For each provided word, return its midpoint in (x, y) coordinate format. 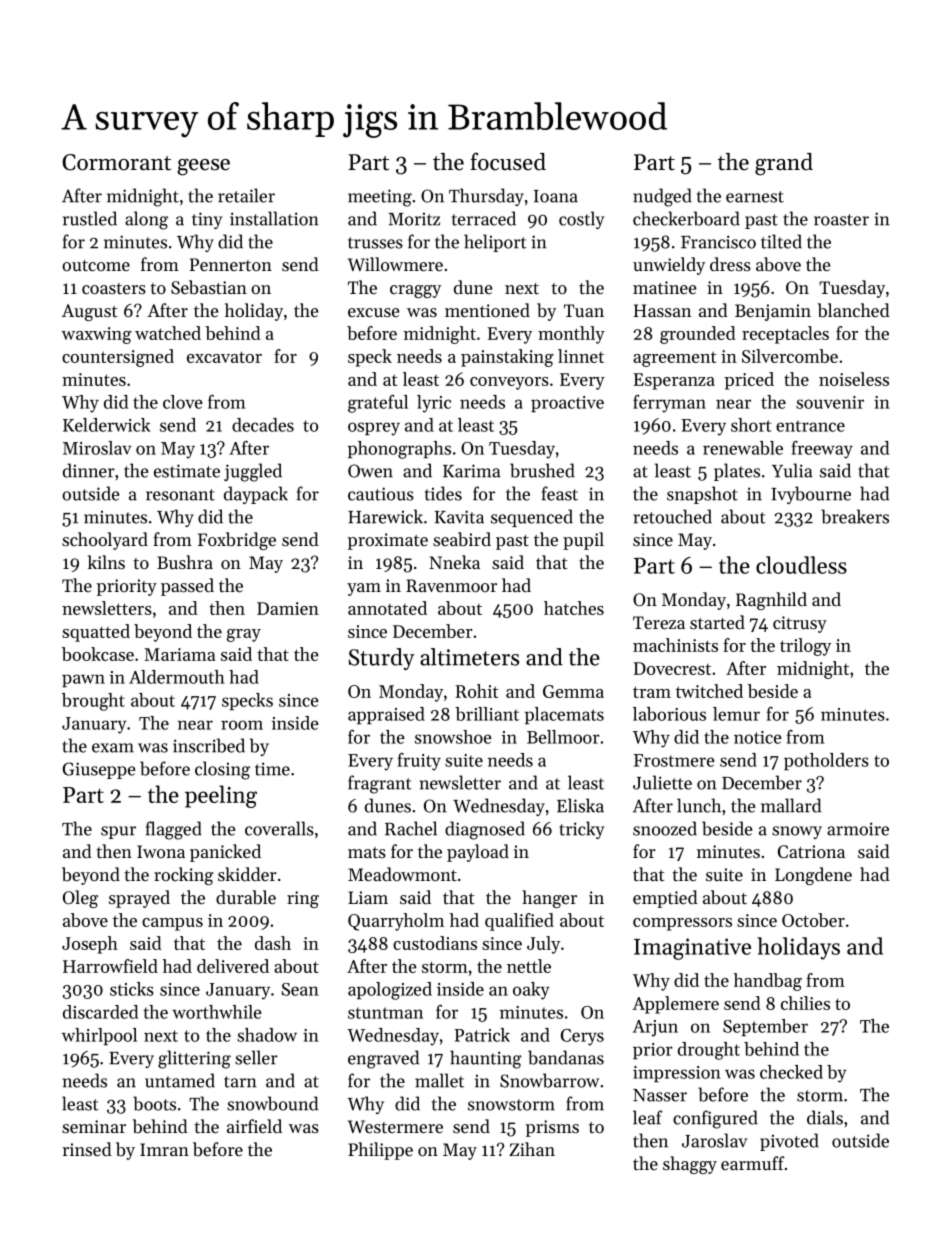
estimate (187, 471)
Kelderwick (106, 425)
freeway (822, 450)
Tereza (659, 622)
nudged (662, 197)
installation (274, 218)
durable (246, 897)
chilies (805, 1003)
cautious (381, 494)
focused (508, 161)
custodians (435, 943)
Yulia (792, 470)
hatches (574, 608)
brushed (542, 470)
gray (244, 635)
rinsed (87, 1149)
